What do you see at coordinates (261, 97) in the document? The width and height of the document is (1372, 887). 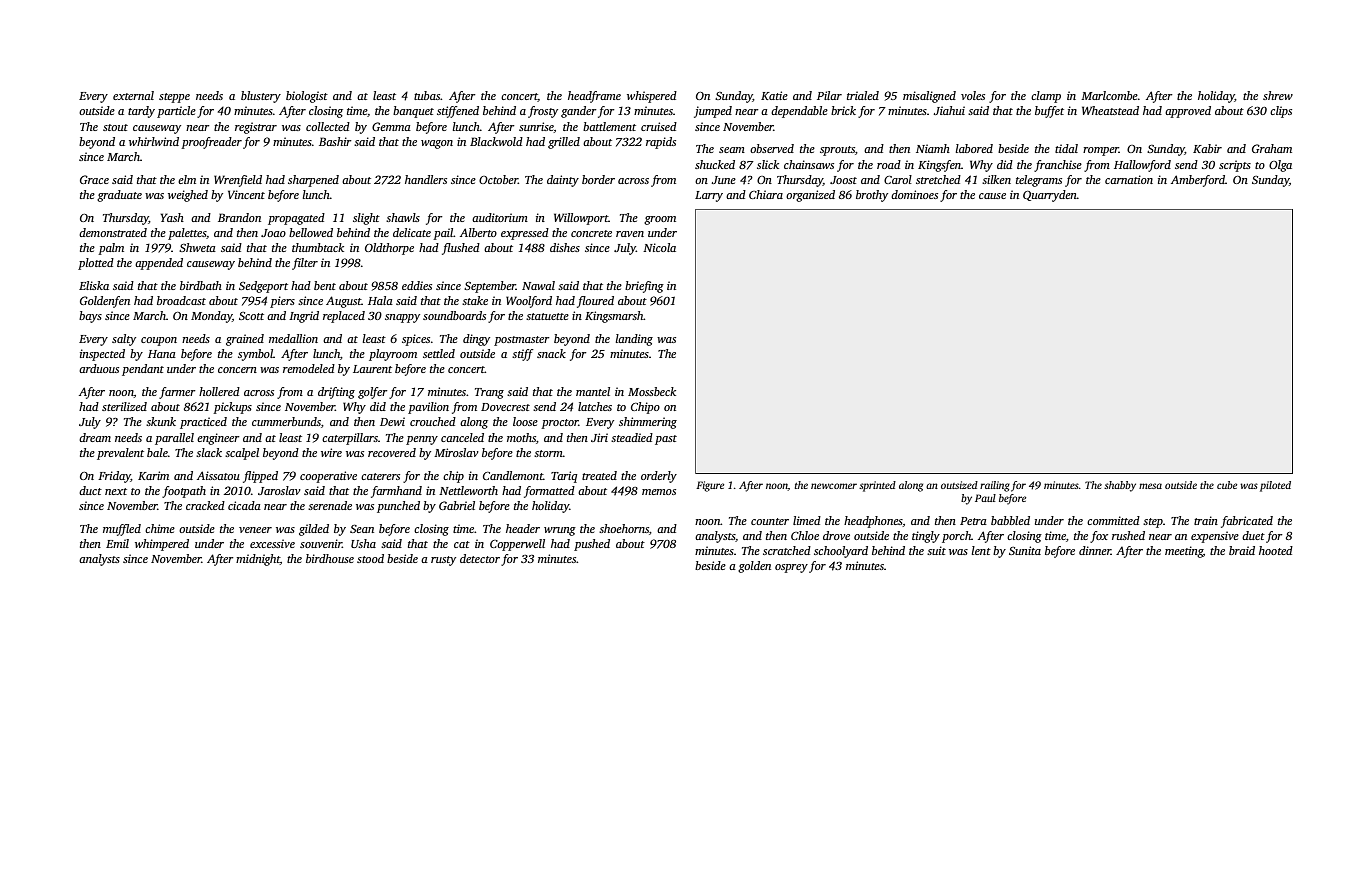 I see `blustery` at bounding box center [261, 97].
